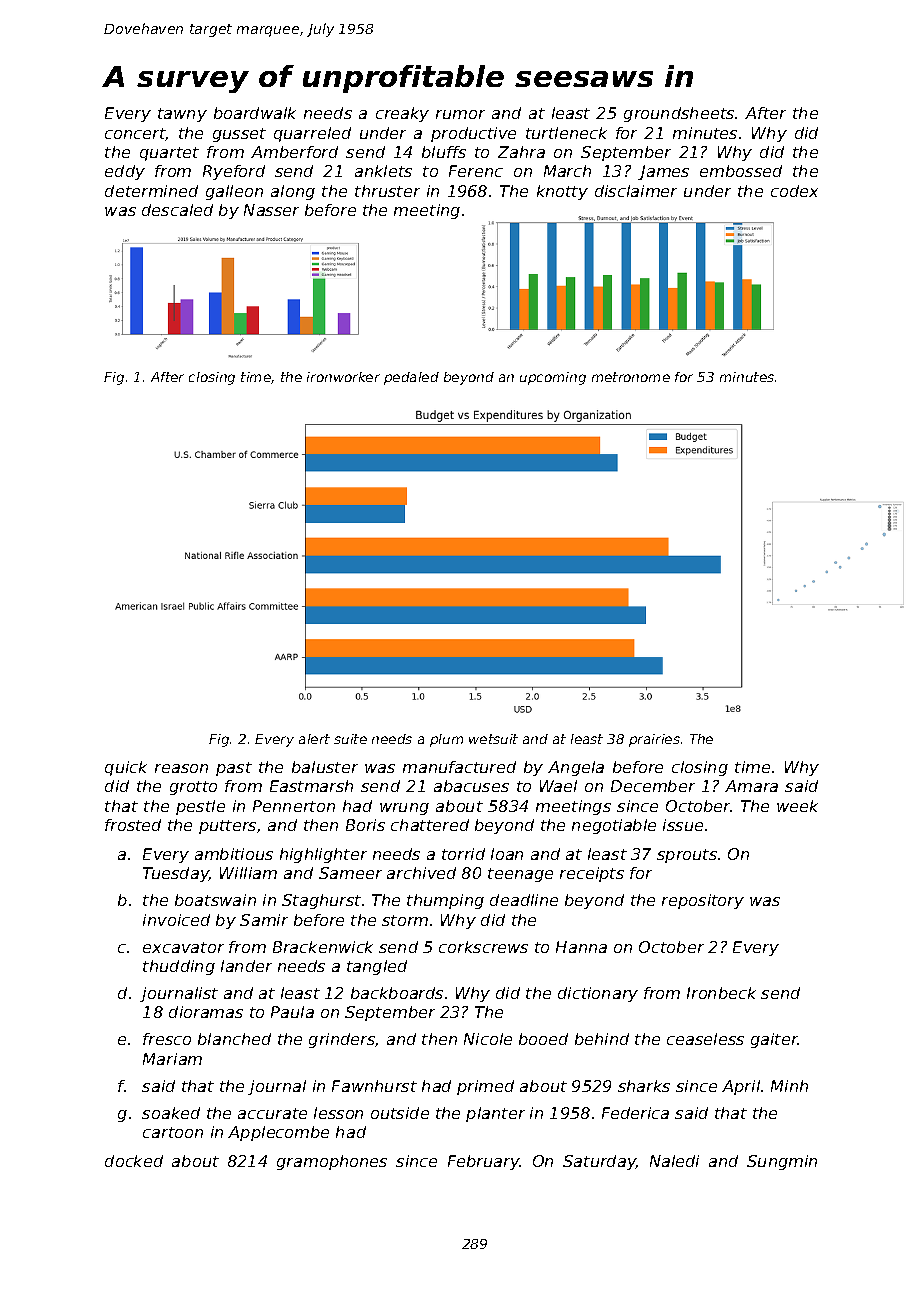 The height and width of the image is (1314, 924). What do you see at coordinates (126, 768) in the image?
I see `quick` at bounding box center [126, 768].
